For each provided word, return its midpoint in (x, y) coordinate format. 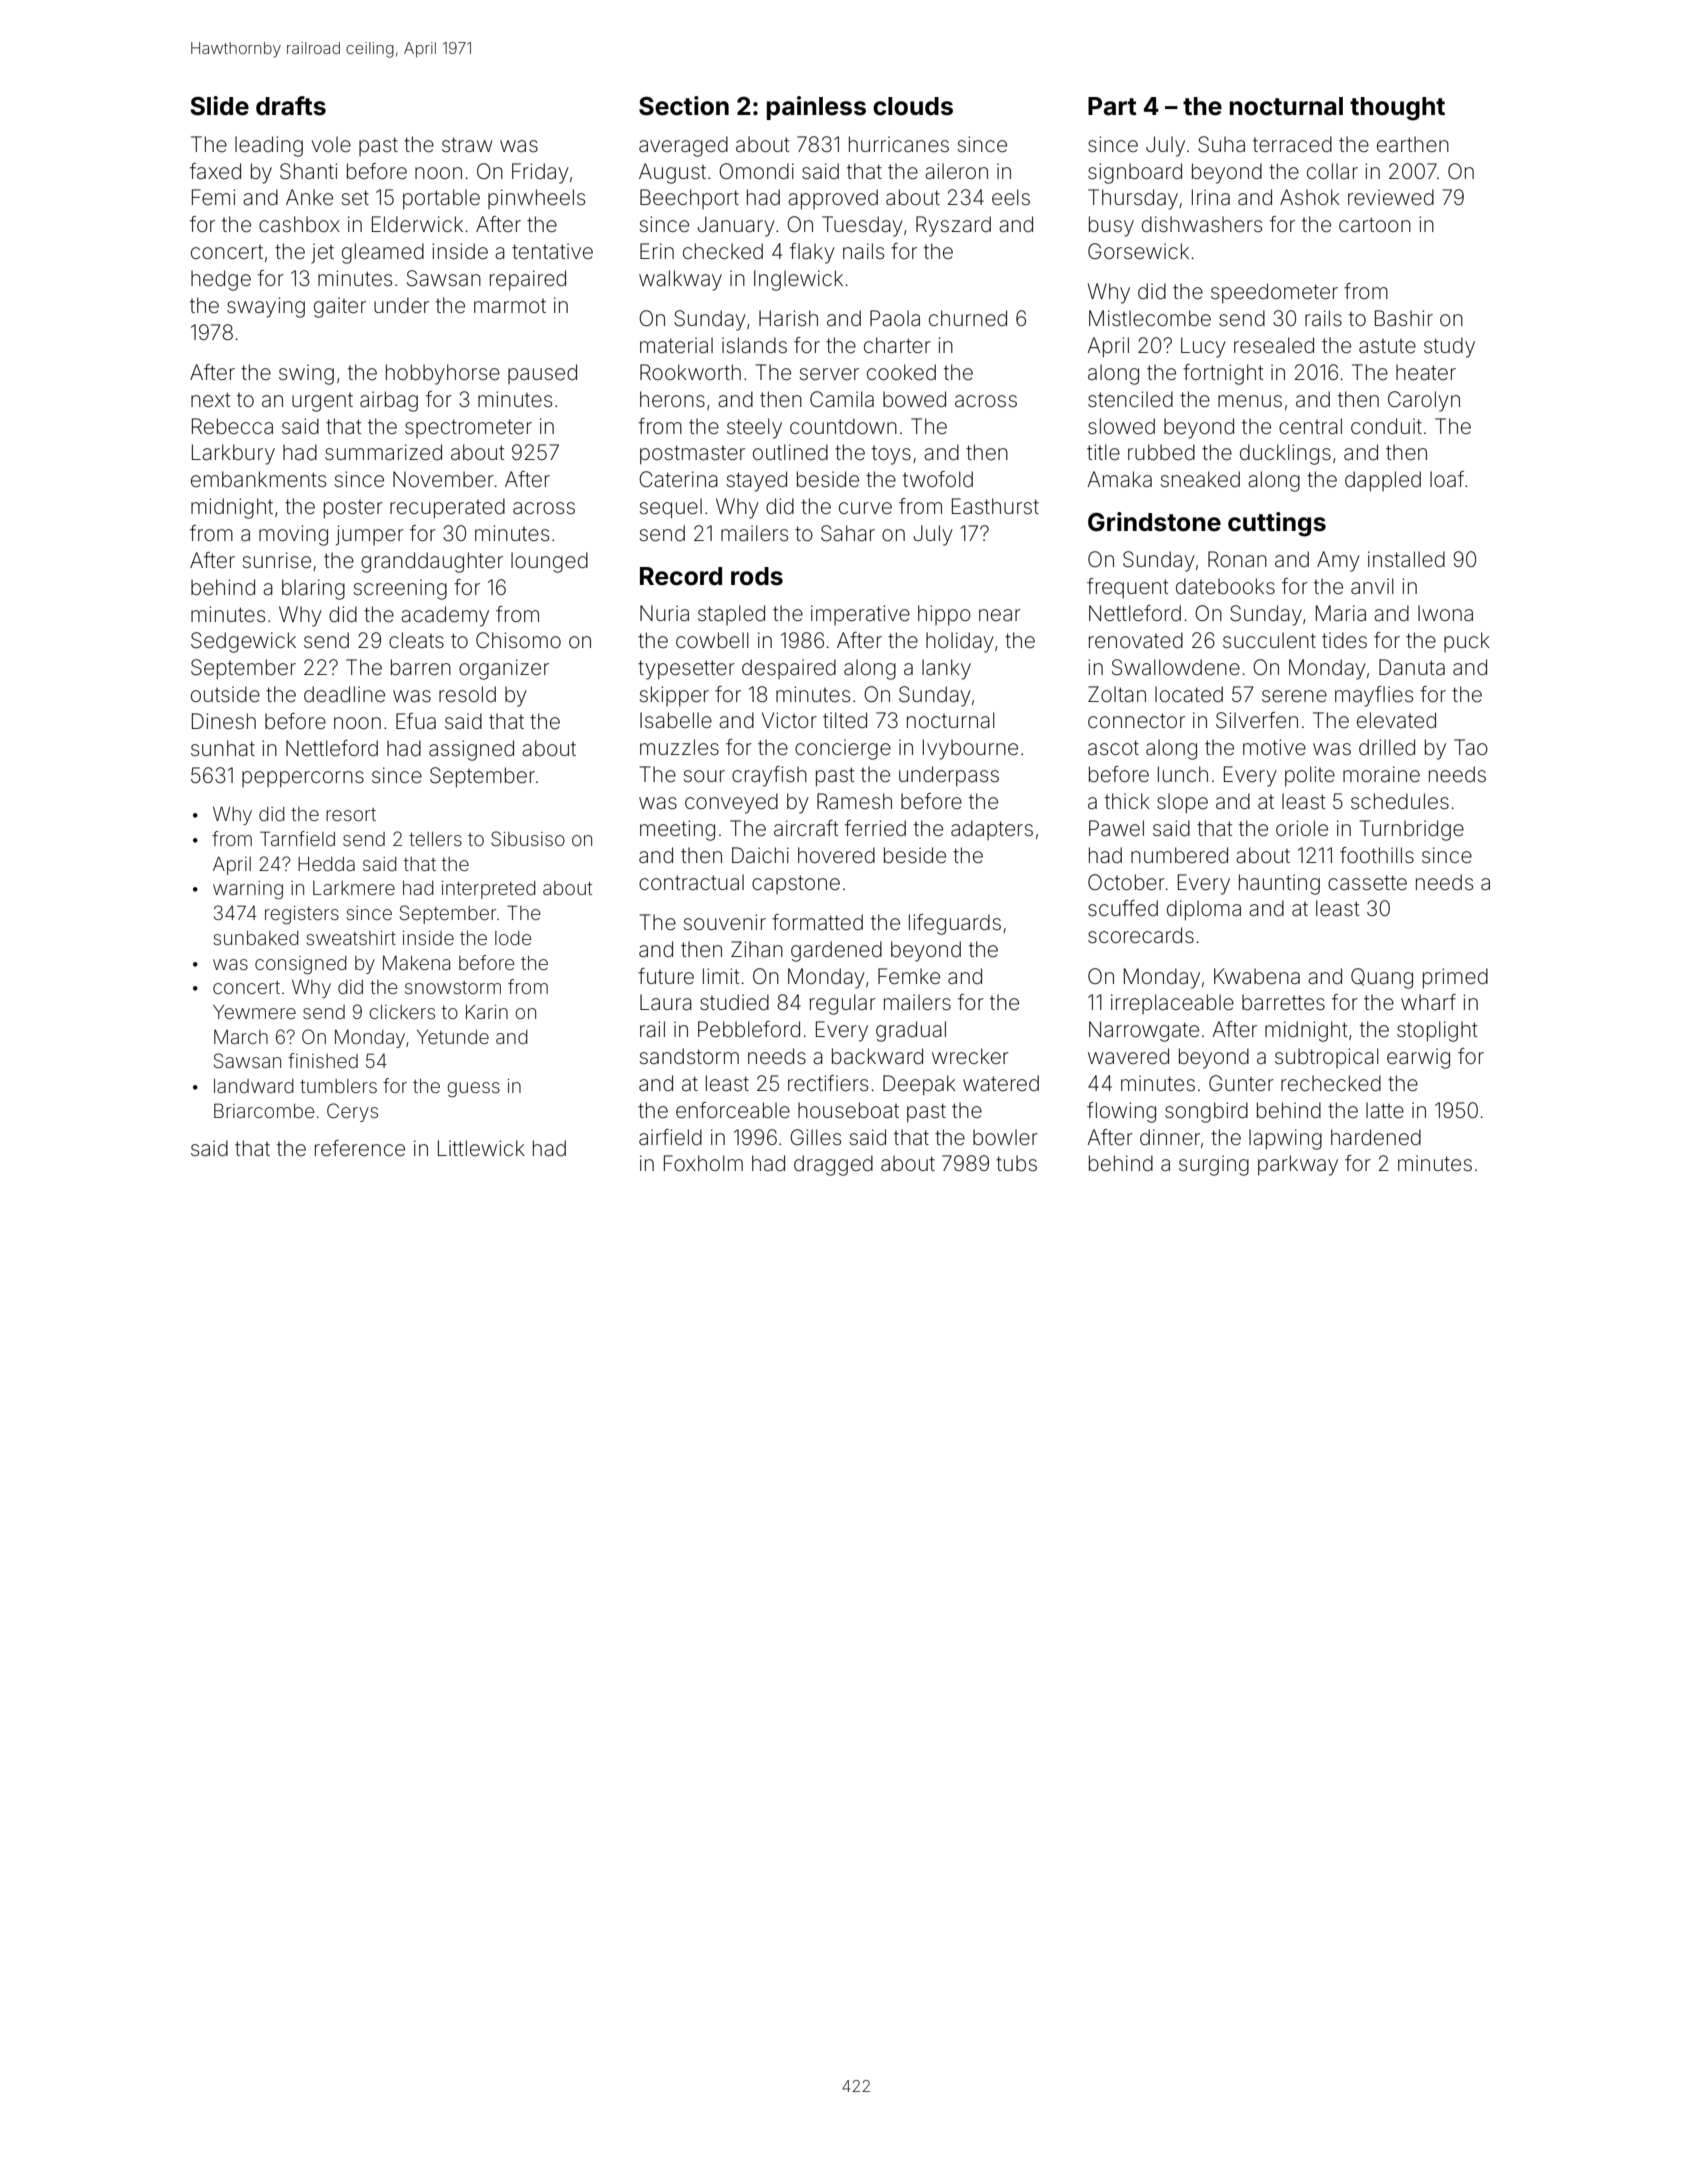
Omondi (756, 171)
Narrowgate (1144, 1031)
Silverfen (1257, 720)
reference (360, 1148)
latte (1385, 1110)
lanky (946, 669)
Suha (1221, 144)
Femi (213, 197)
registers (302, 915)
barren (421, 667)
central (1310, 426)
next (211, 400)
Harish (788, 318)
